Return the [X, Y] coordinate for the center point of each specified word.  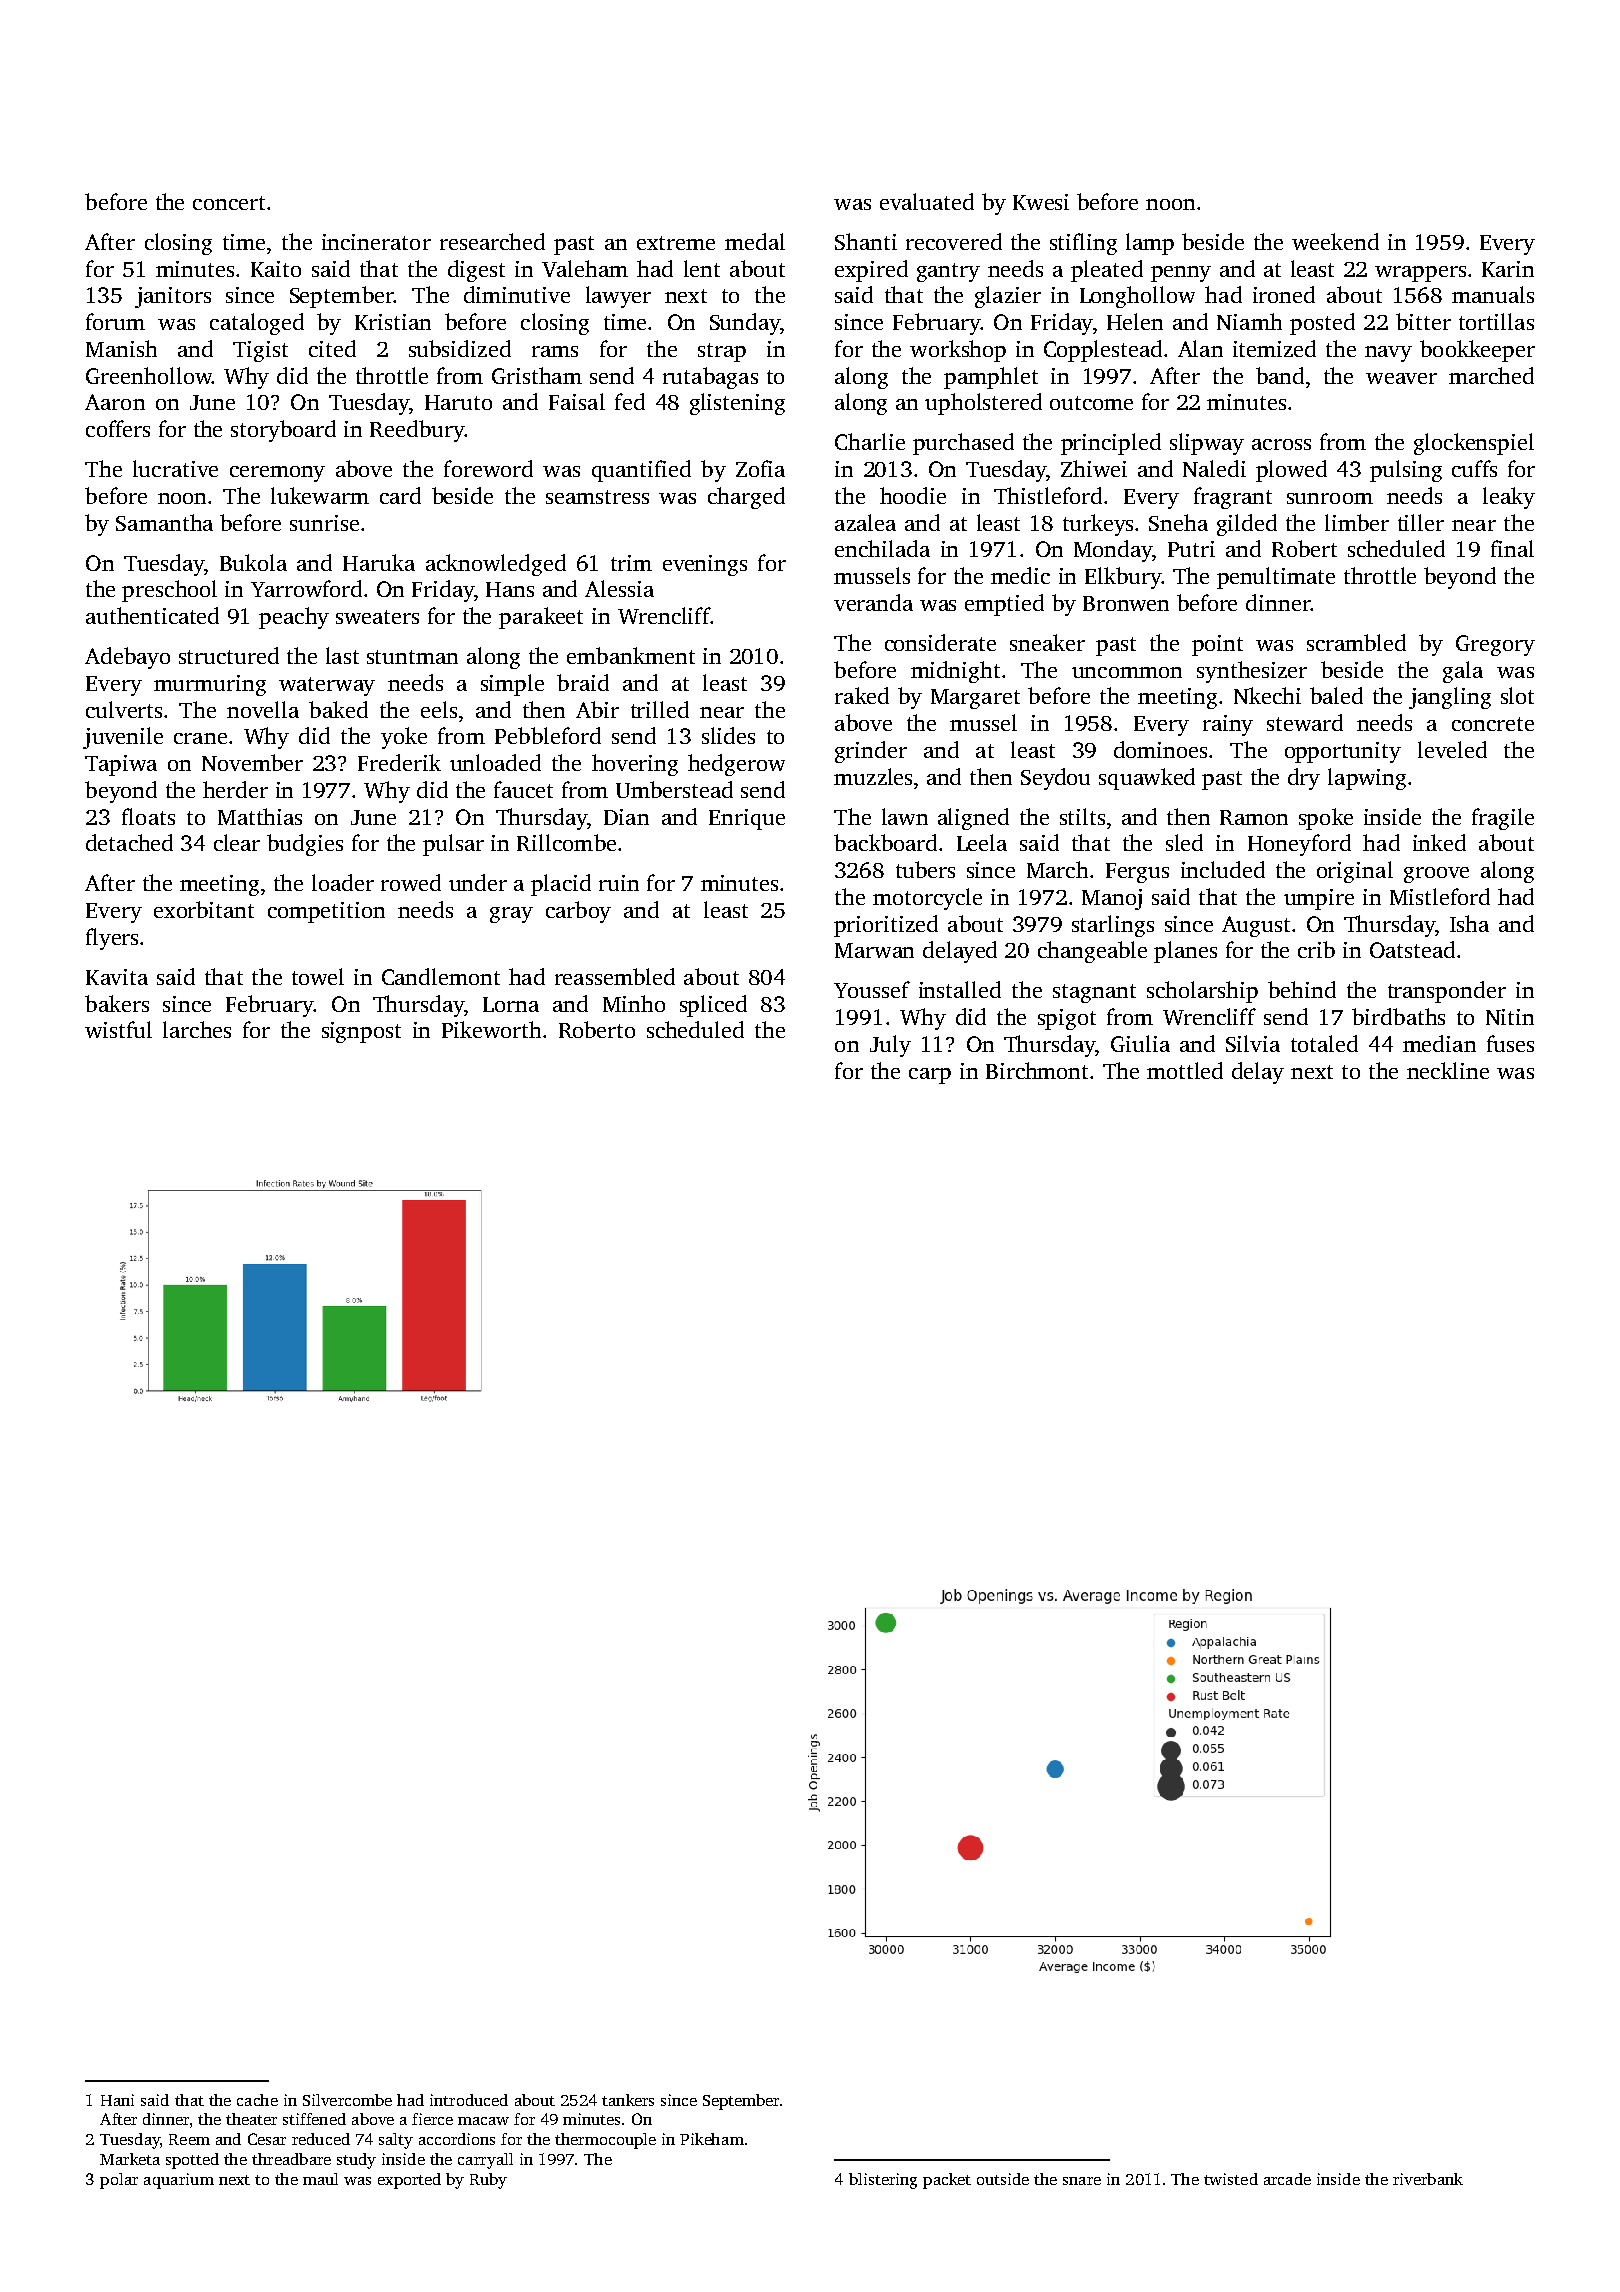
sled [1184, 842]
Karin [1508, 269]
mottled [1185, 1070]
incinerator [376, 242]
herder [235, 789]
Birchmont [1037, 1070]
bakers [117, 1003]
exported [409, 2181]
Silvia [1253, 1043]
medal [755, 241]
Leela [982, 842]
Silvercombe [347, 2100]
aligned [973, 819]
